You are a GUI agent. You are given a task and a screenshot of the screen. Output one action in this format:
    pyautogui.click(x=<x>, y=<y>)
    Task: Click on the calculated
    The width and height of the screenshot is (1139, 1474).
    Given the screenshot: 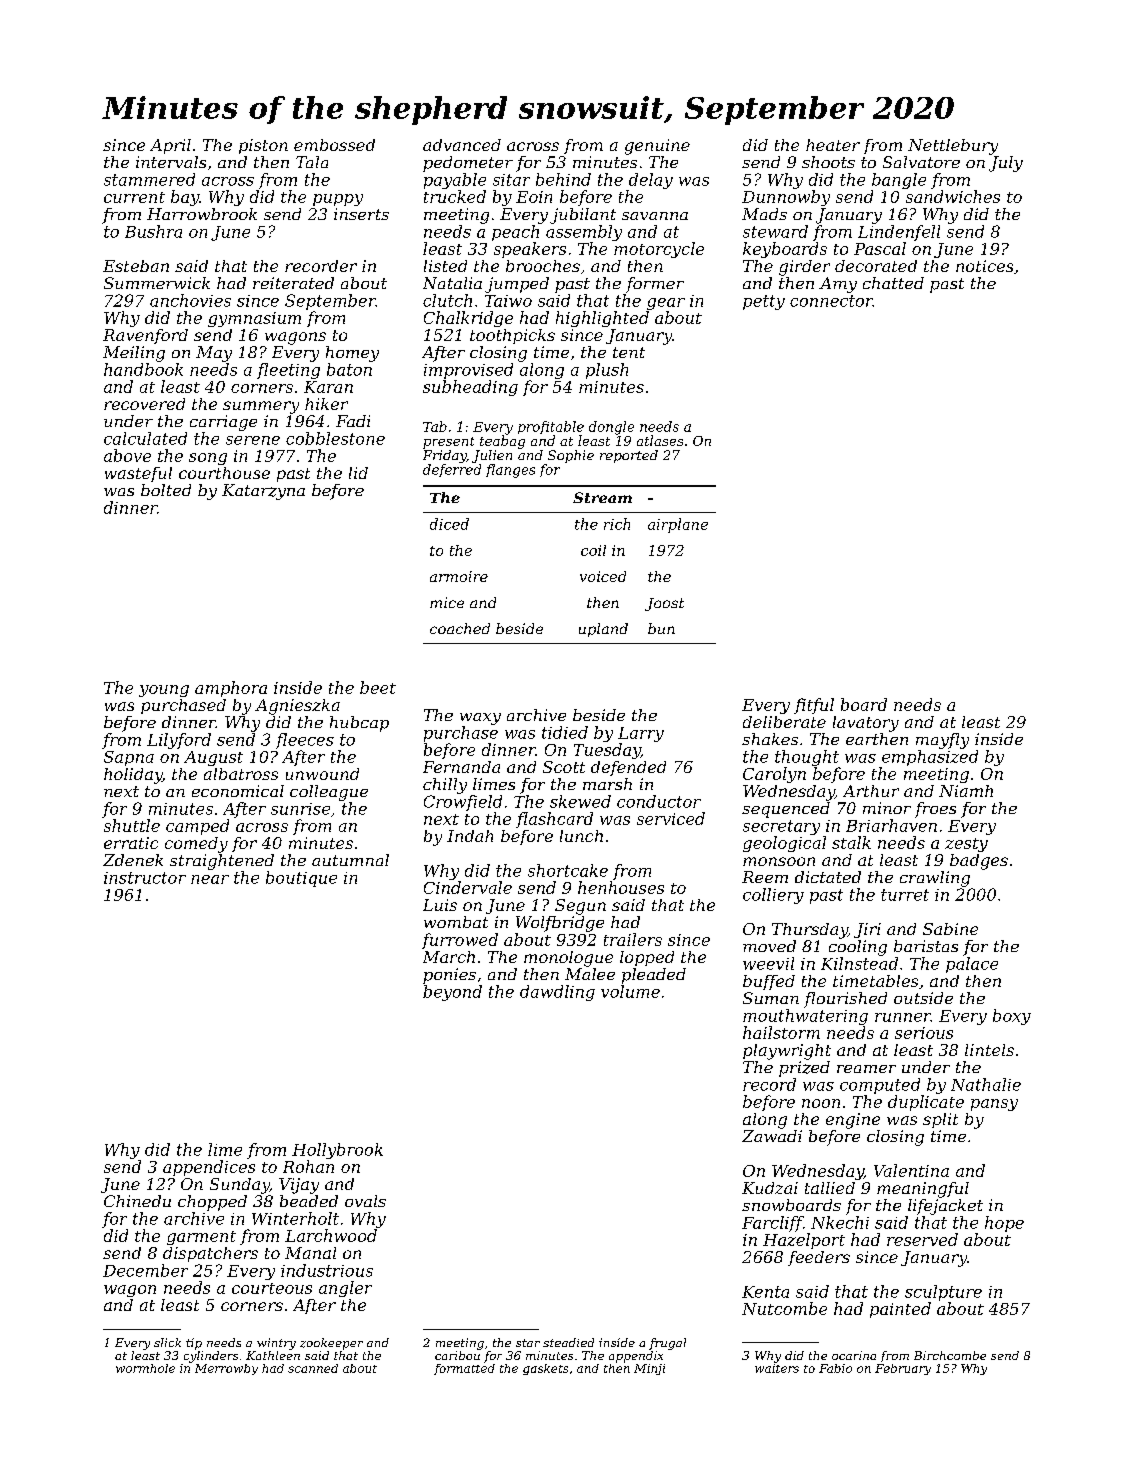 What is the action you would take?
    pyautogui.click(x=145, y=438)
